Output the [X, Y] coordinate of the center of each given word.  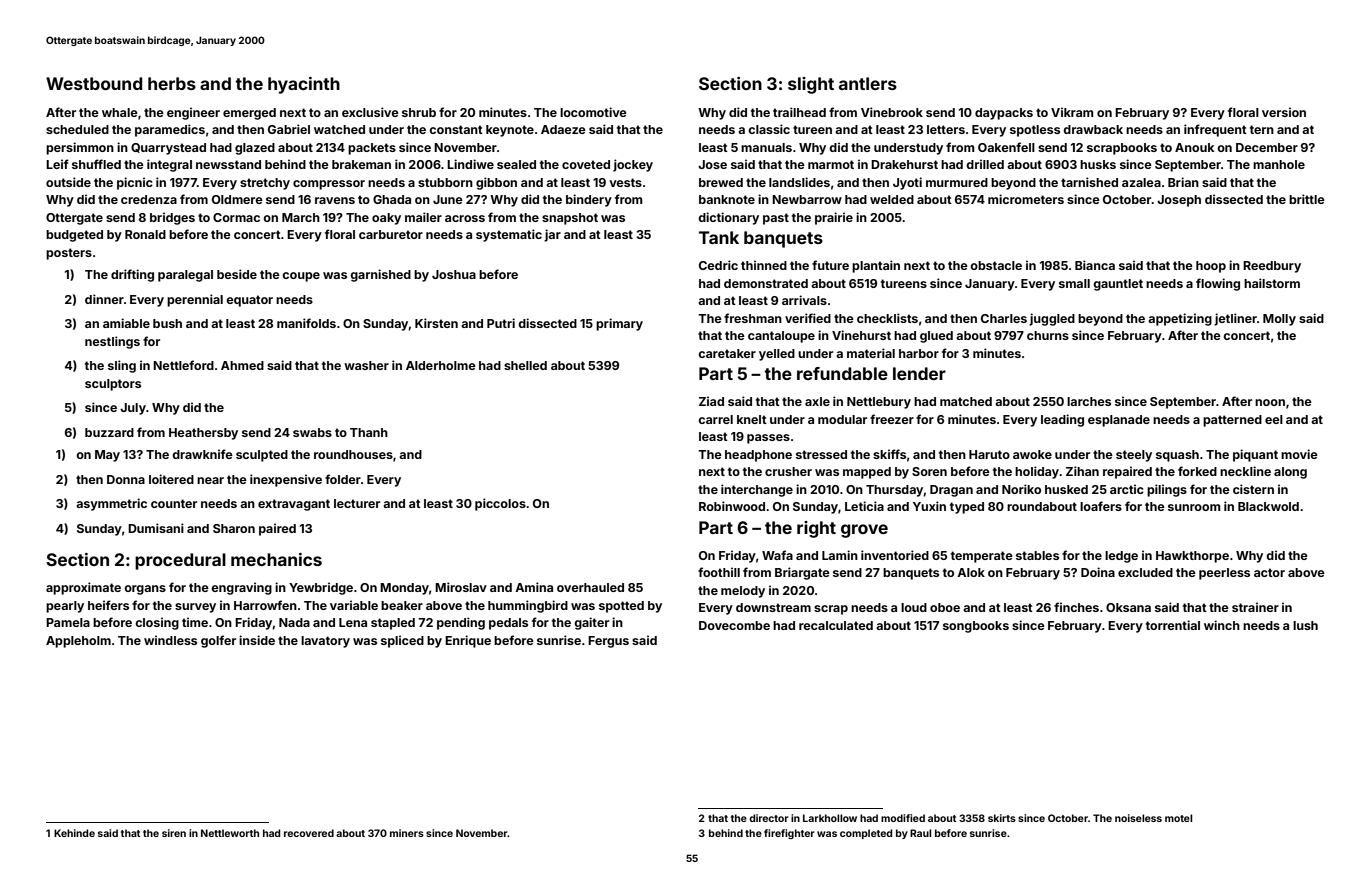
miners [407, 833]
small [1074, 283]
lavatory [325, 642]
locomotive [593, 112]
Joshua [454, 274]
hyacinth [304, 85]
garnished [380, 275]
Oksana [1128, 607]
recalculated [836, 625]
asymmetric [111, 504]
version [1284, 112]
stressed [821, 454]
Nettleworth [230, 833]
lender [919, 373]
